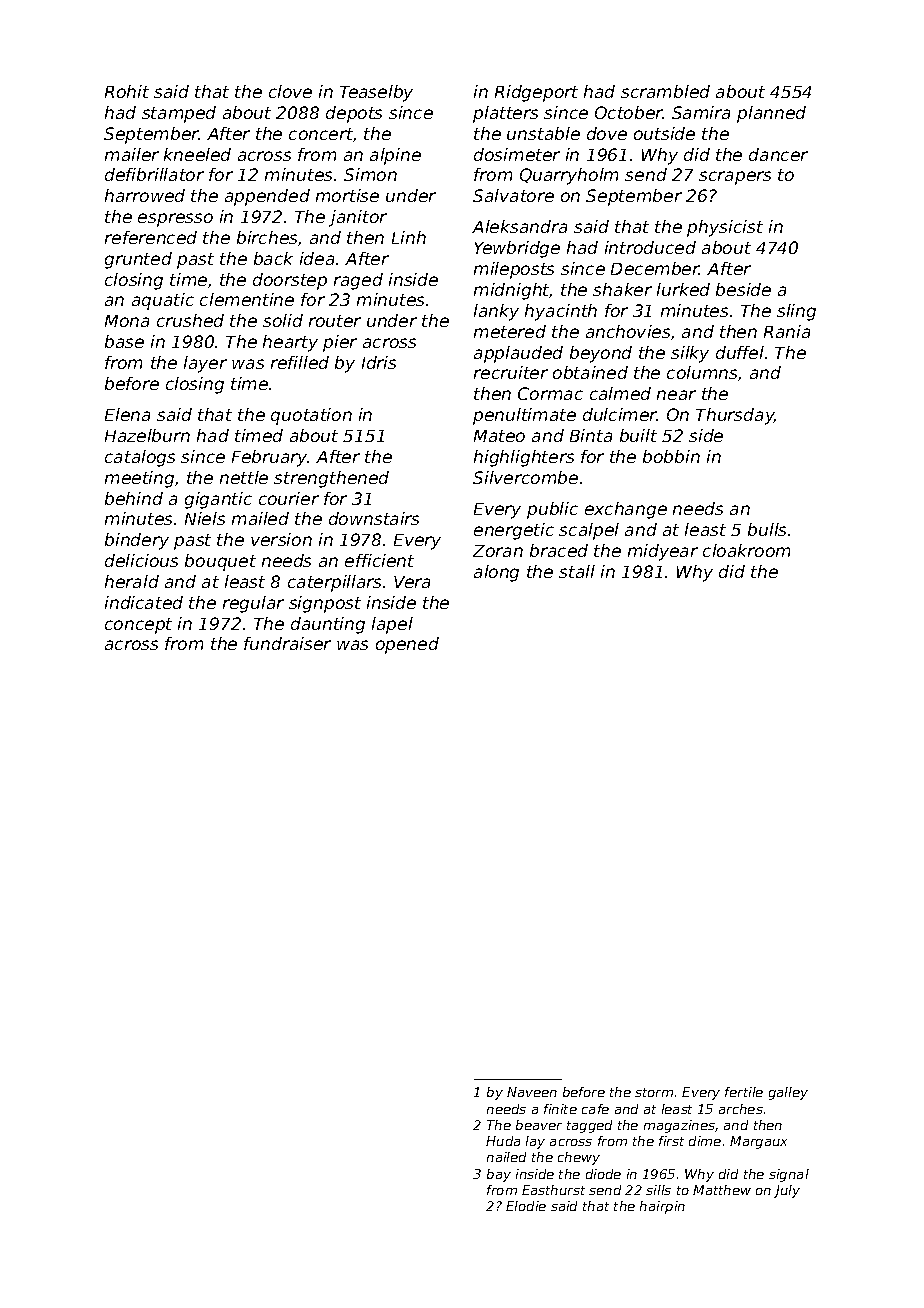 Image resolution: width=924 pixels, height=1308 pixels. Describe the element at coordinates (788, 1093) in the screenshot. I see `galley` at that location.
